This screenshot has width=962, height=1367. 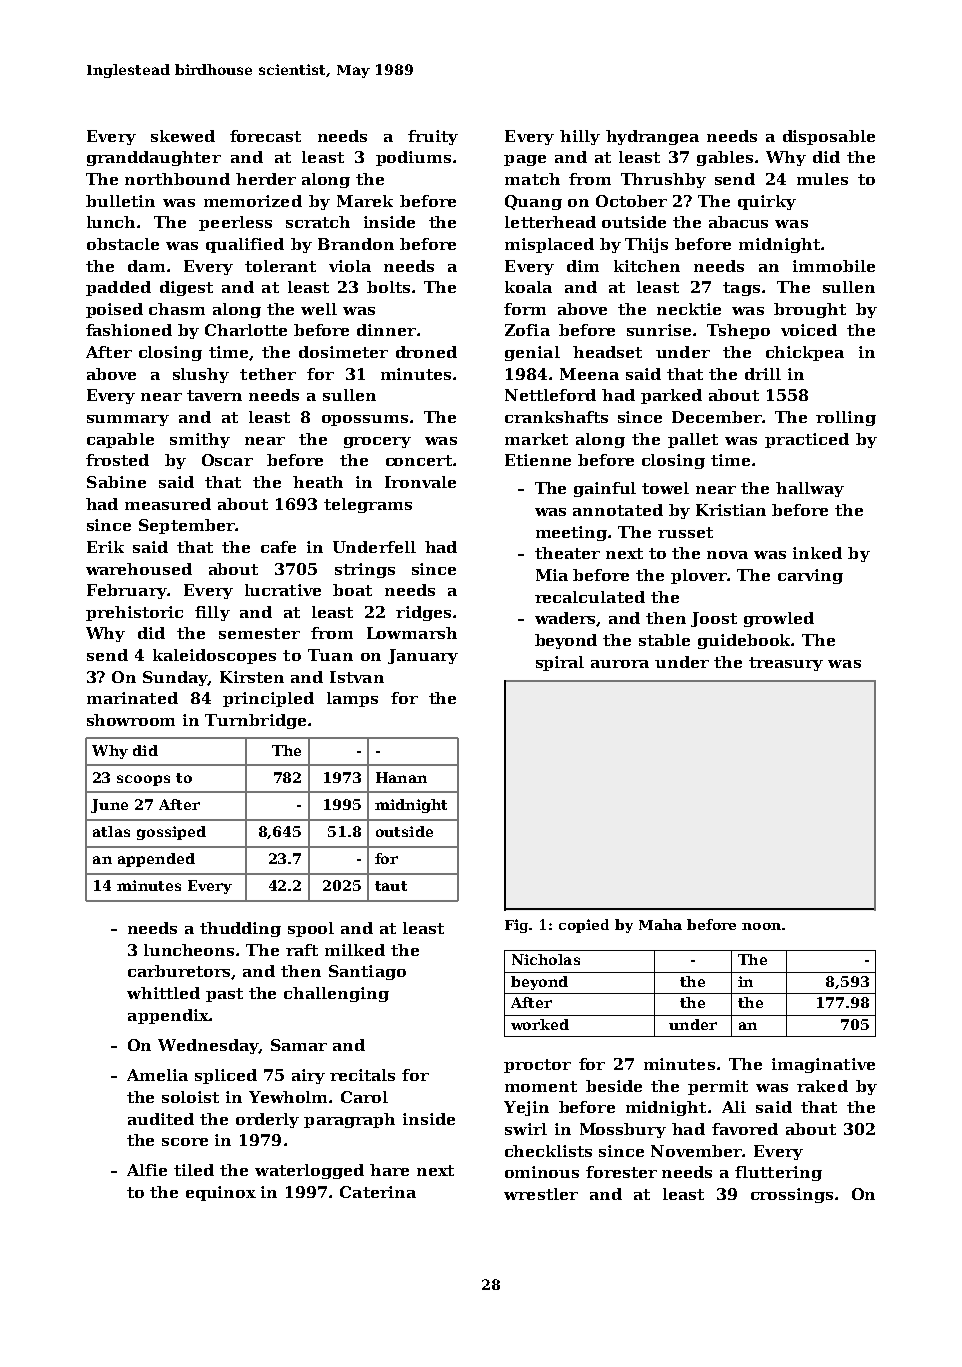 What do you see at coordinates (792, 1195) in the screenshot?
I see `crossings` at bounding box center [792, 1195].
